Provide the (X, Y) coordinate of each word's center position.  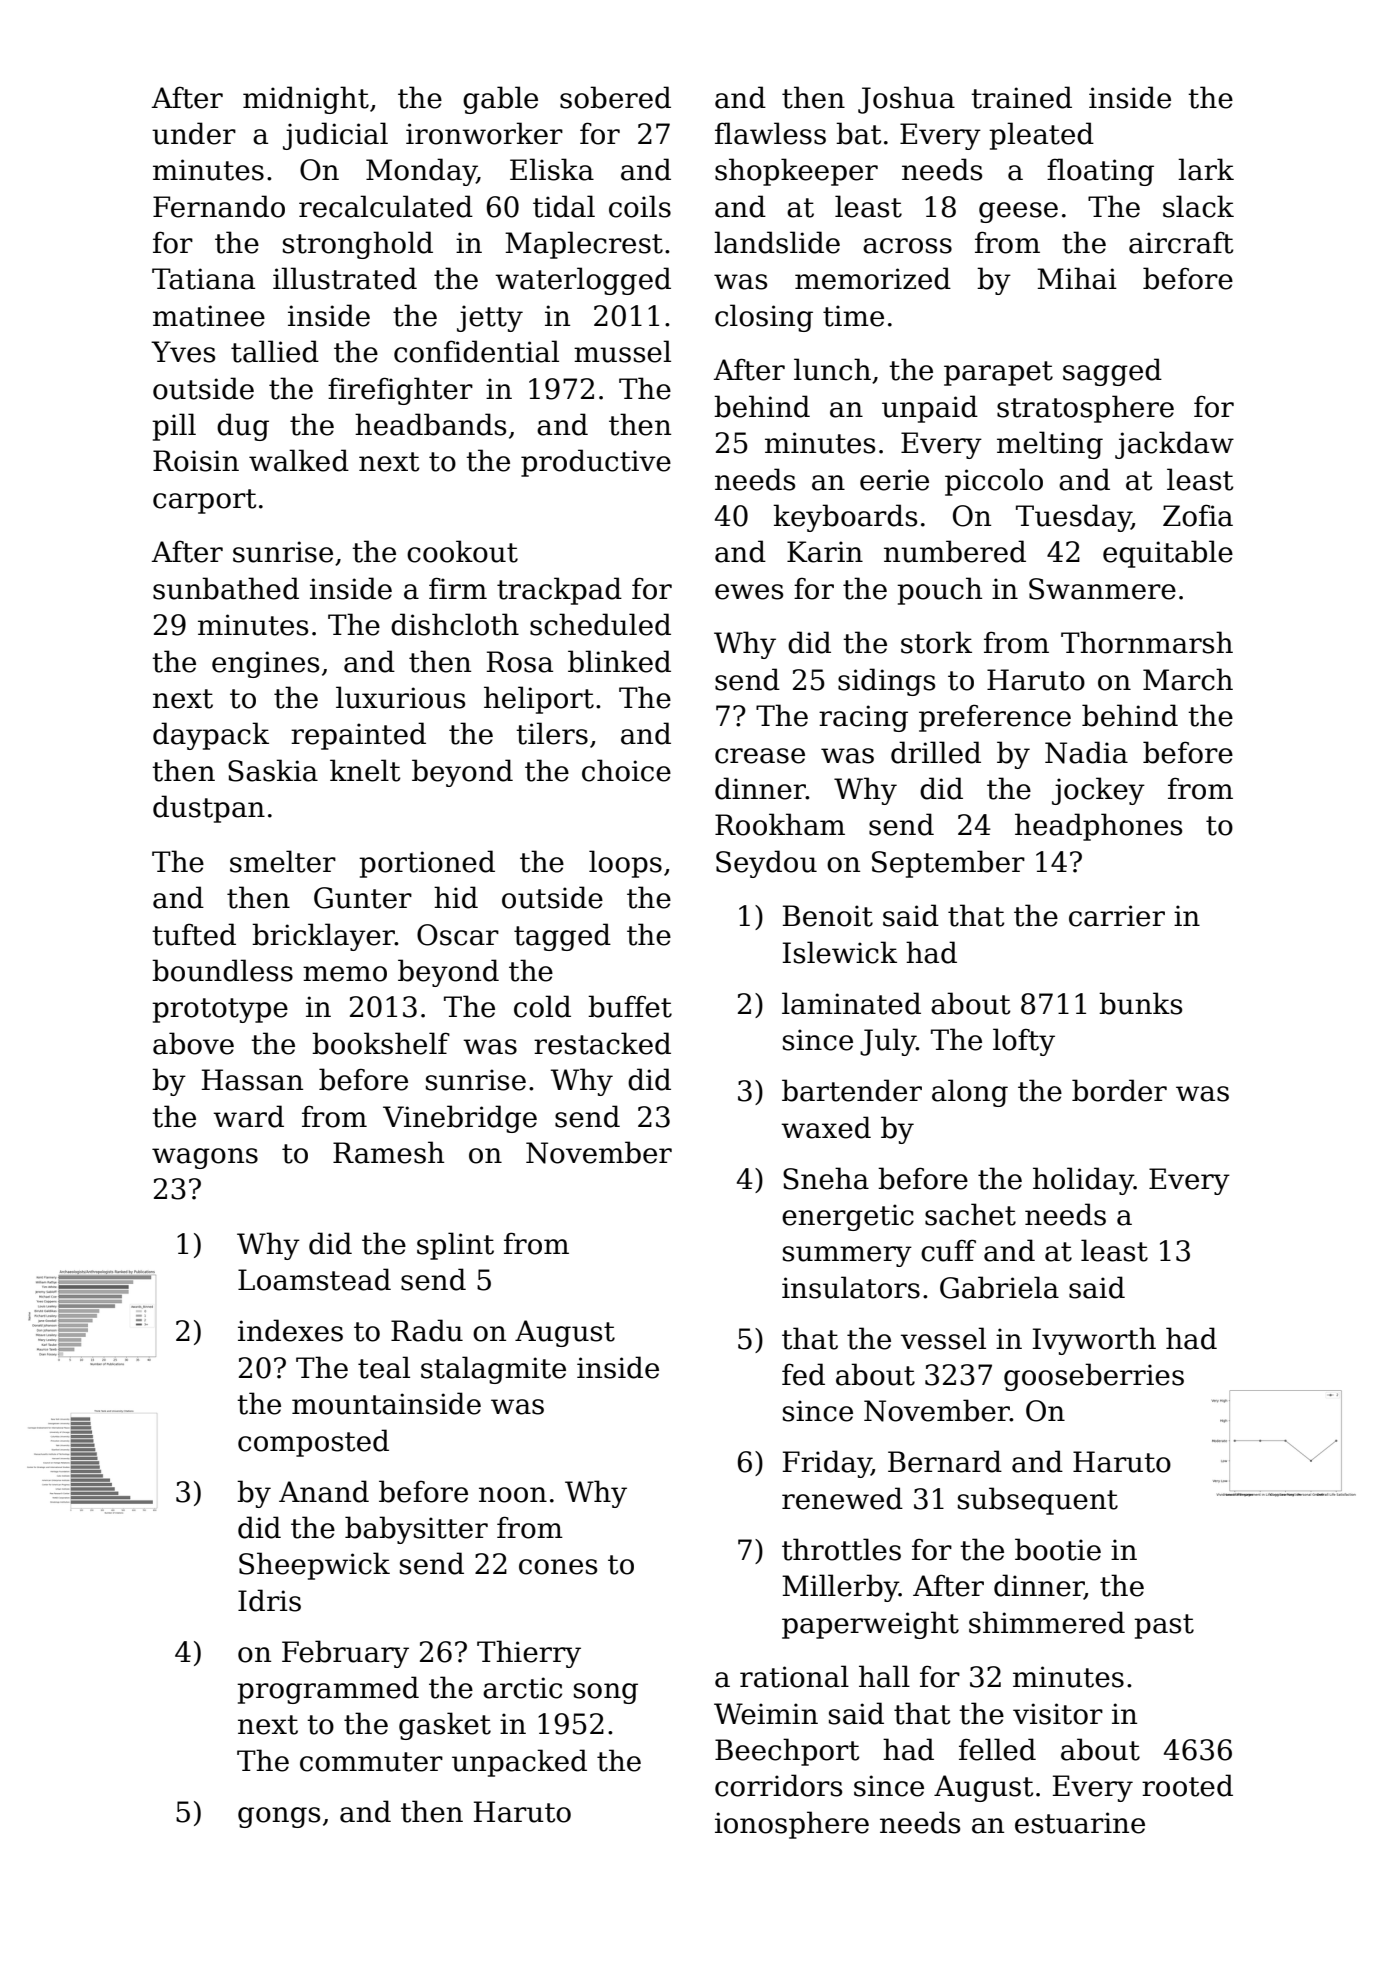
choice (626, 770)
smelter (283, 861)
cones (558, 1567)
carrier (1117, 916)
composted (313, 1443)
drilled (936, 752)
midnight (306, 100)
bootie (1058, 1549)
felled (997, 1749)
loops (625, 864)
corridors (778, 1785)
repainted (358, 736)
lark (1206, 169)
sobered (615, 97)
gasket (445, 1726)
